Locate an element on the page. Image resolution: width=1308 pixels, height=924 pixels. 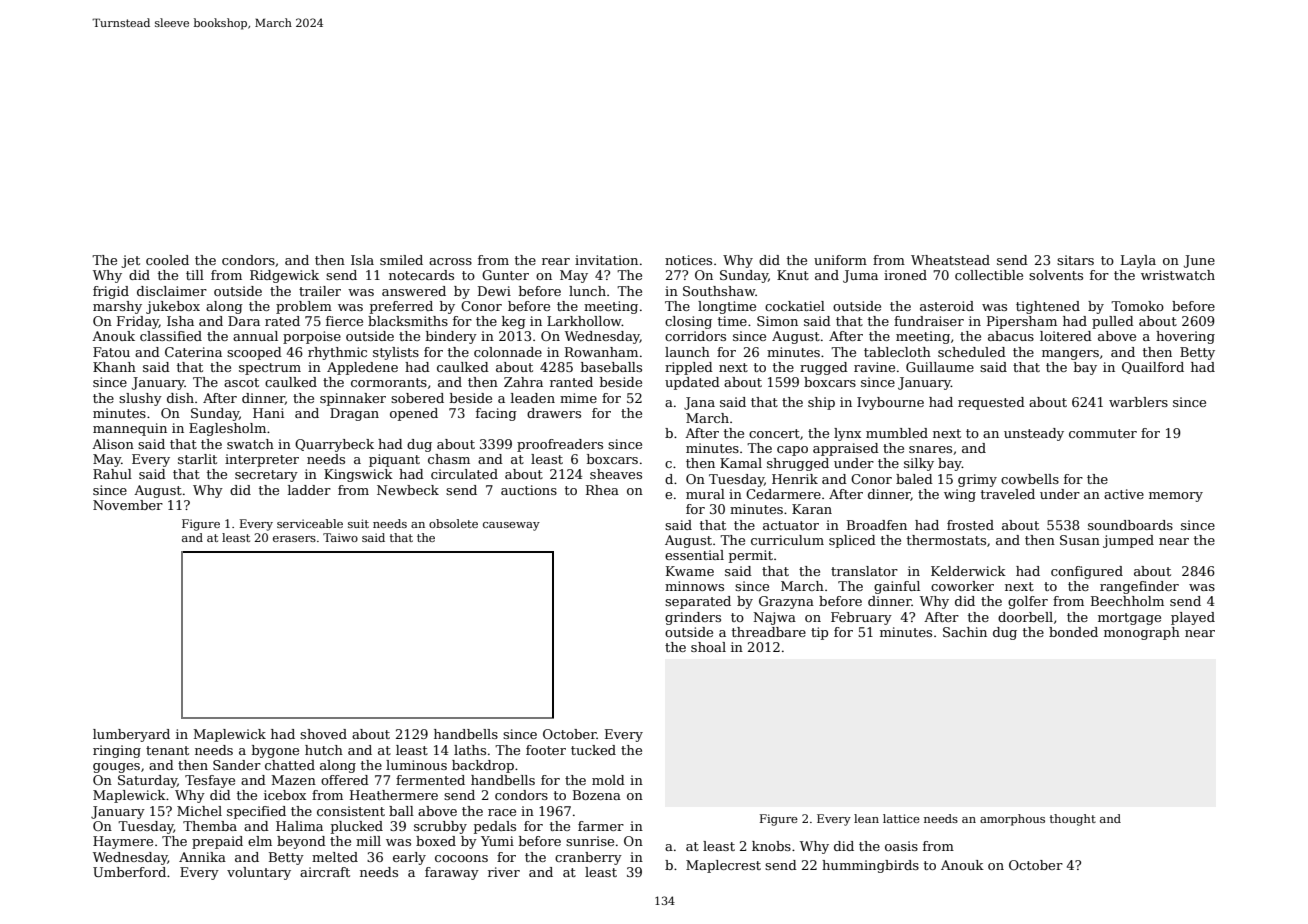
Beechholm is located at coordinates (1127, 601).
